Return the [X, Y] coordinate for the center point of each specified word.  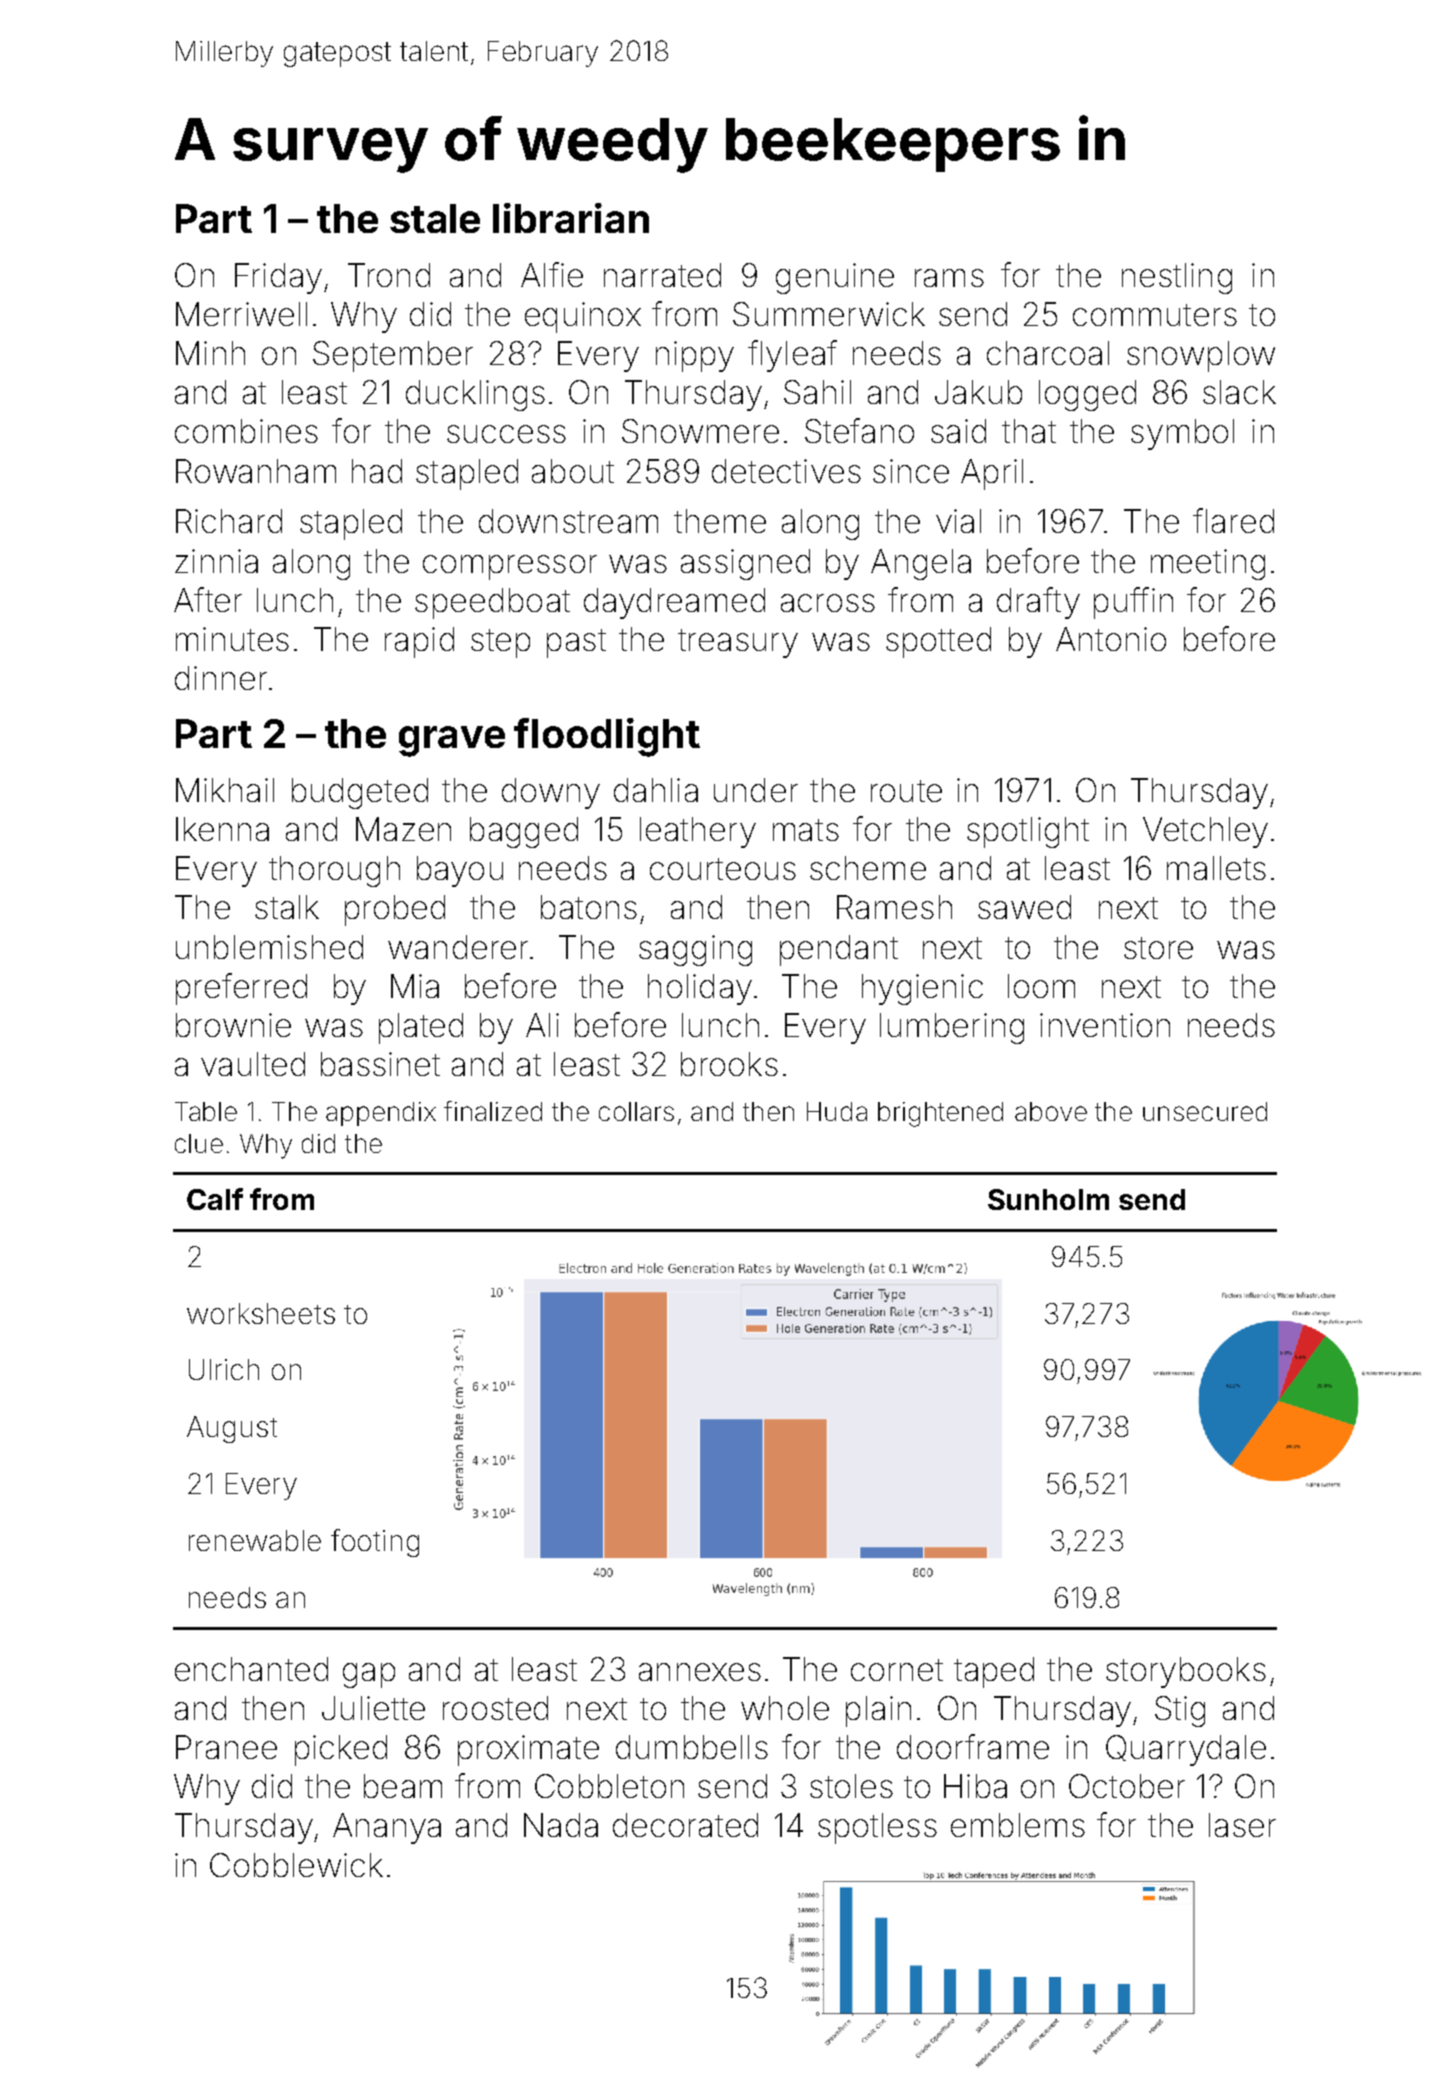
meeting [1208, 564]
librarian [571, 218]
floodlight [607, 737]
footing [375, 1543]
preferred [241, 989]
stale [435, 218]
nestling [1177, 278]
